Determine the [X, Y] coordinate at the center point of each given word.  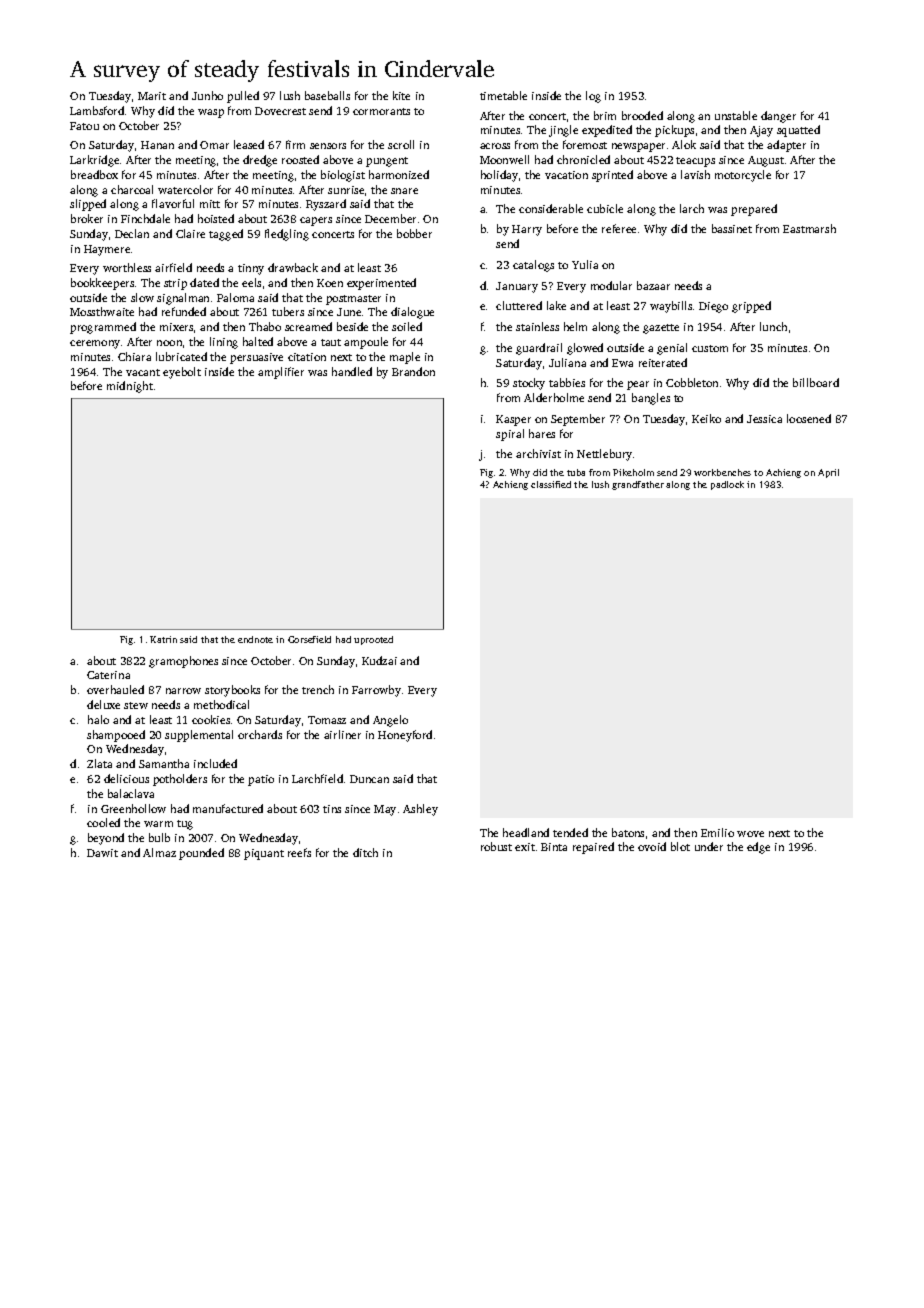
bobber [414, 233]
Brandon [413, 371]
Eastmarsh [809, 228]
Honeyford [405, 736]
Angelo [390, 721]
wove [750, 834]
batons [628, 832]
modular [611, 285]
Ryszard [326, 205]
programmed [103, 328]
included [215, 763]
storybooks [232, 691]
